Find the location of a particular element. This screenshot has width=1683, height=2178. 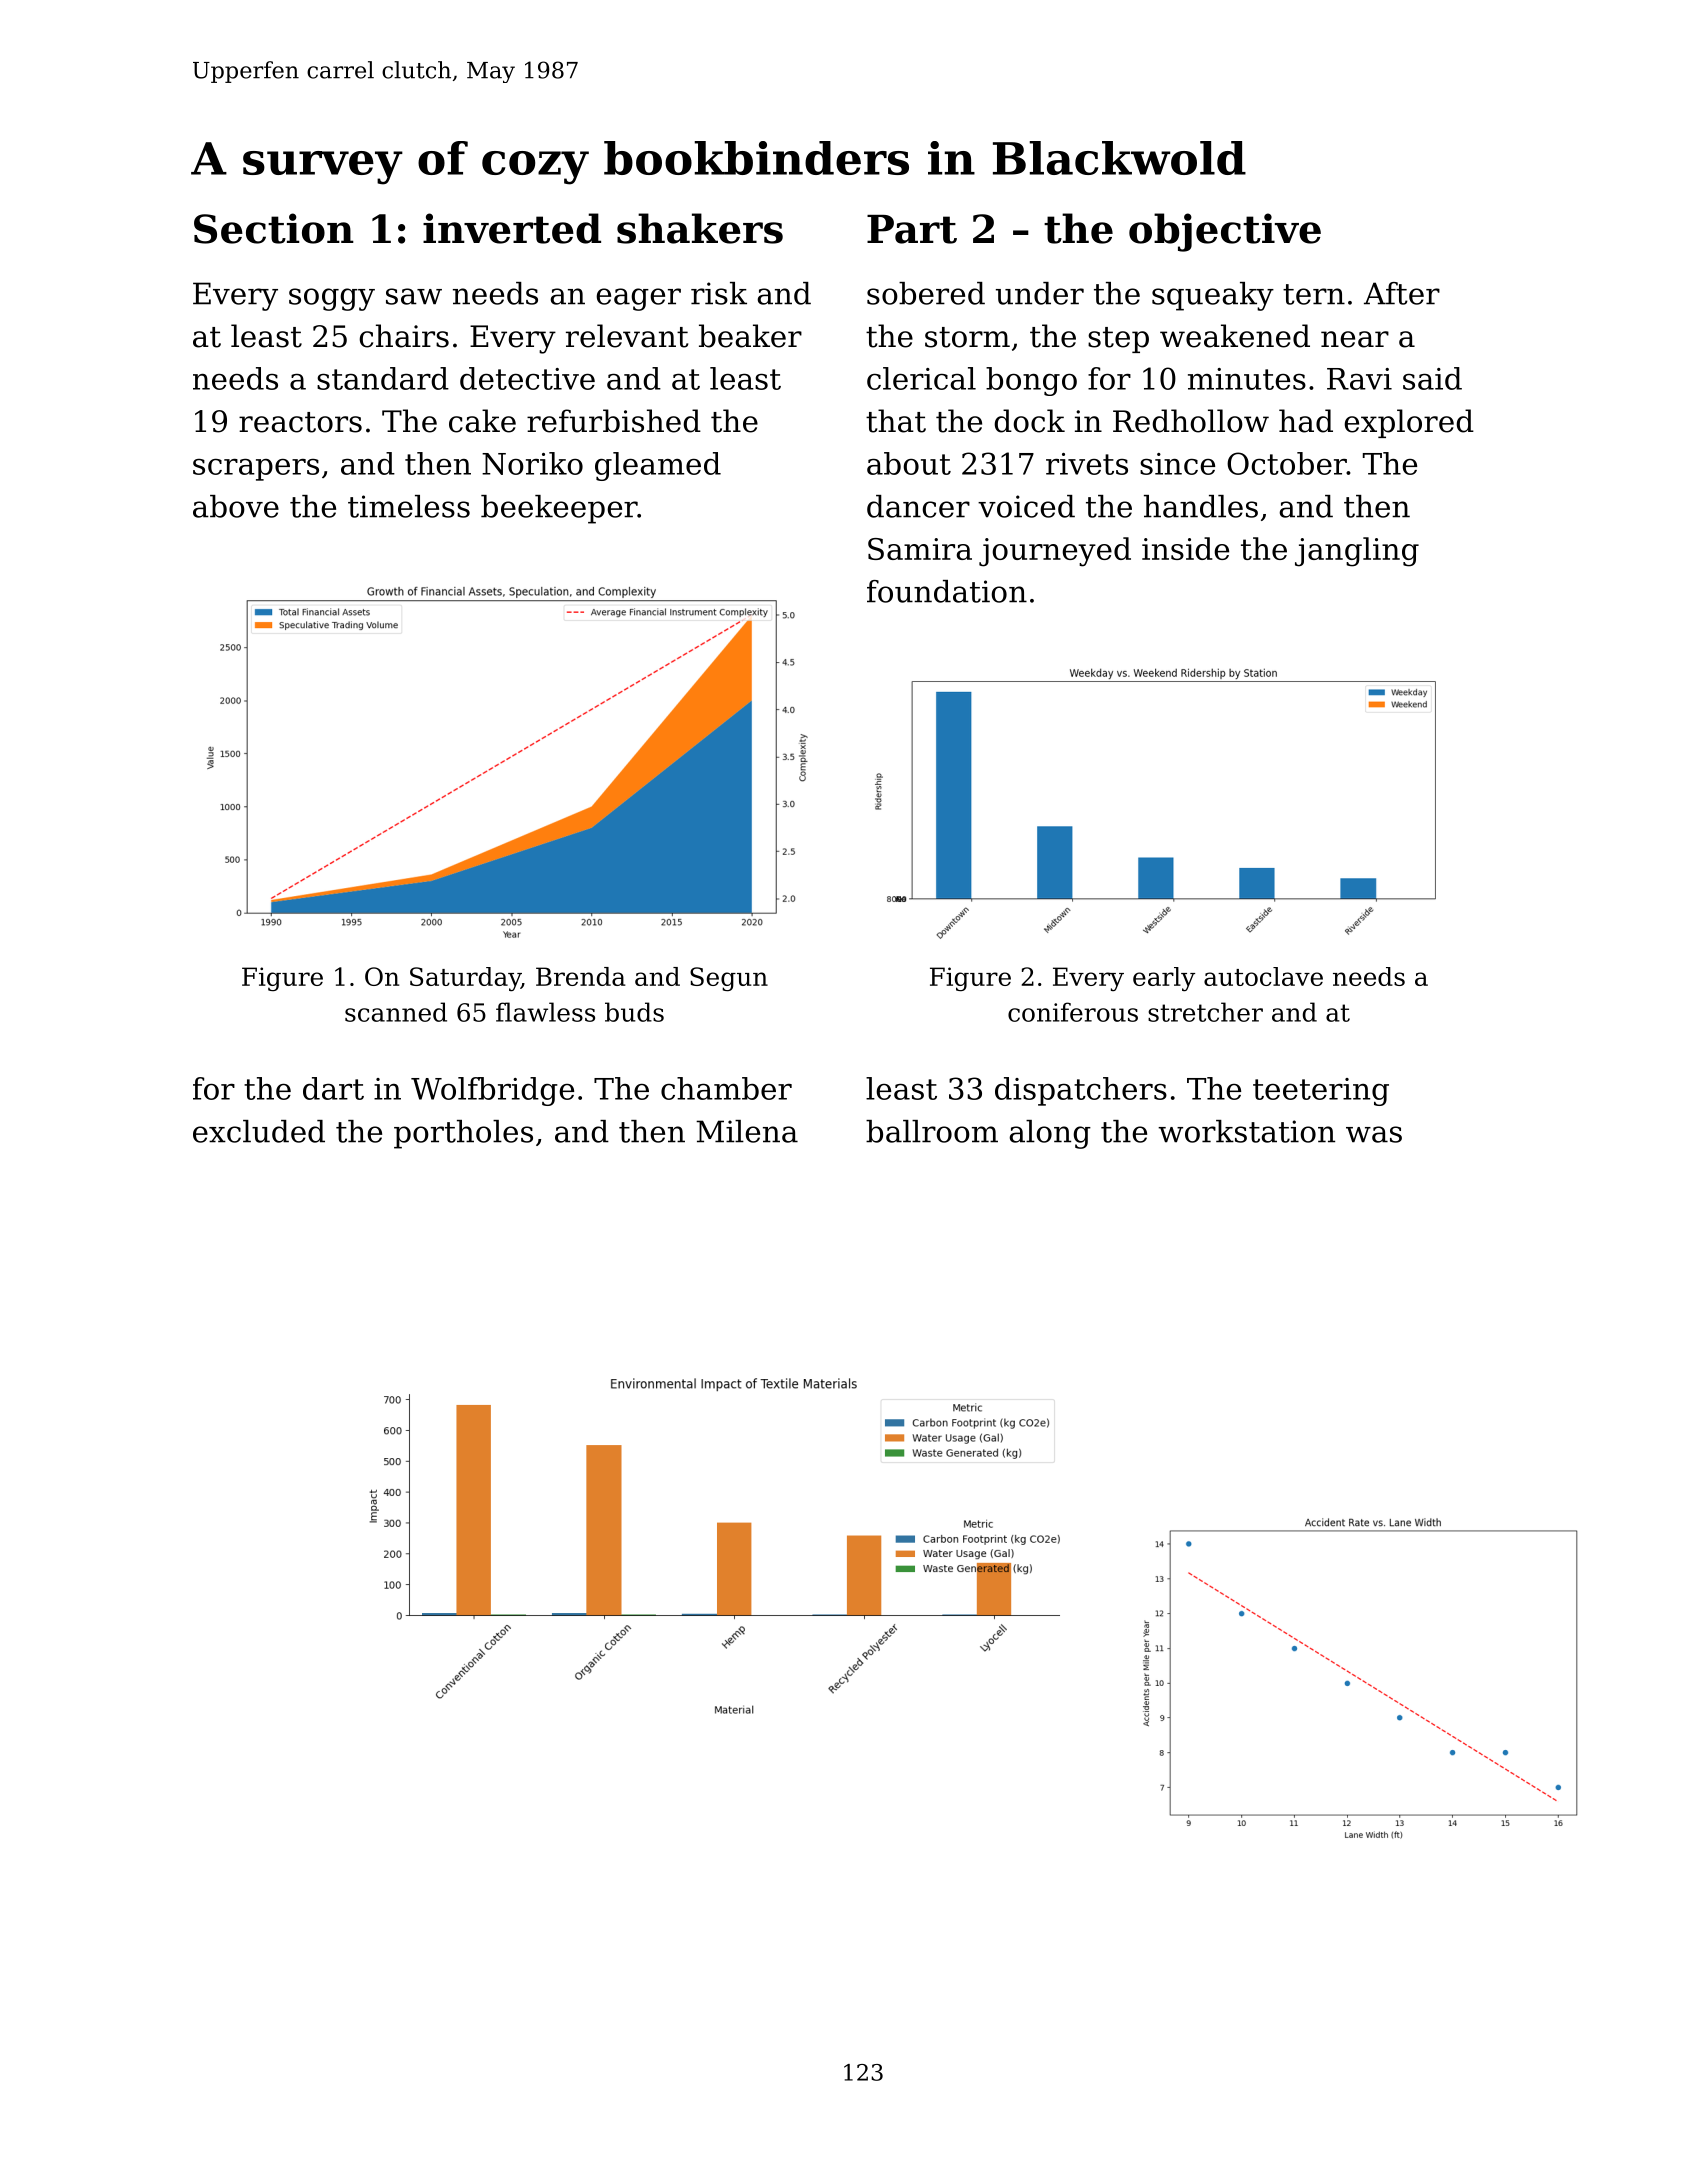

inverted is located at coordinates (512, 228).
